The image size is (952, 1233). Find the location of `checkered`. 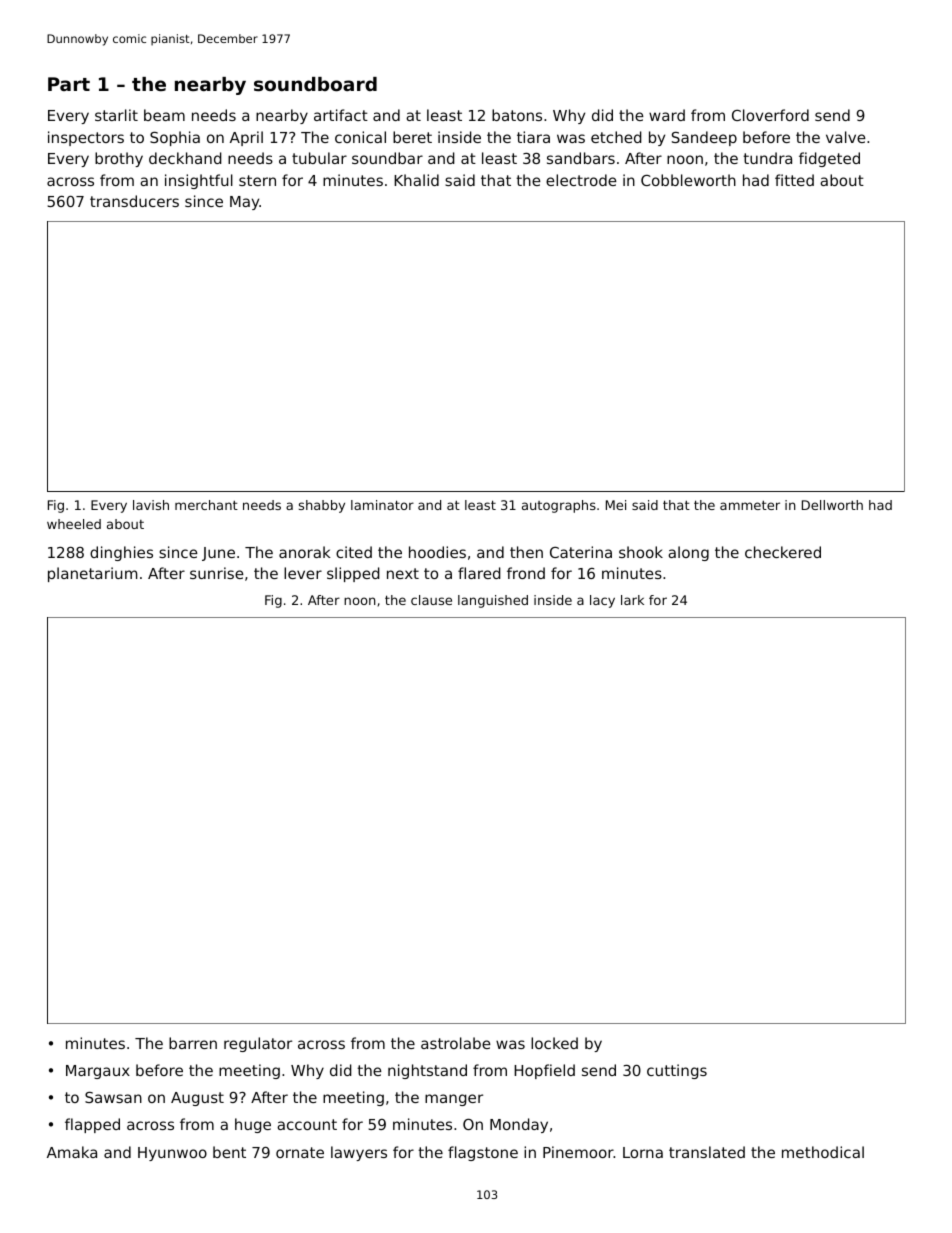

checkered is located at coordinates (783, 552).
